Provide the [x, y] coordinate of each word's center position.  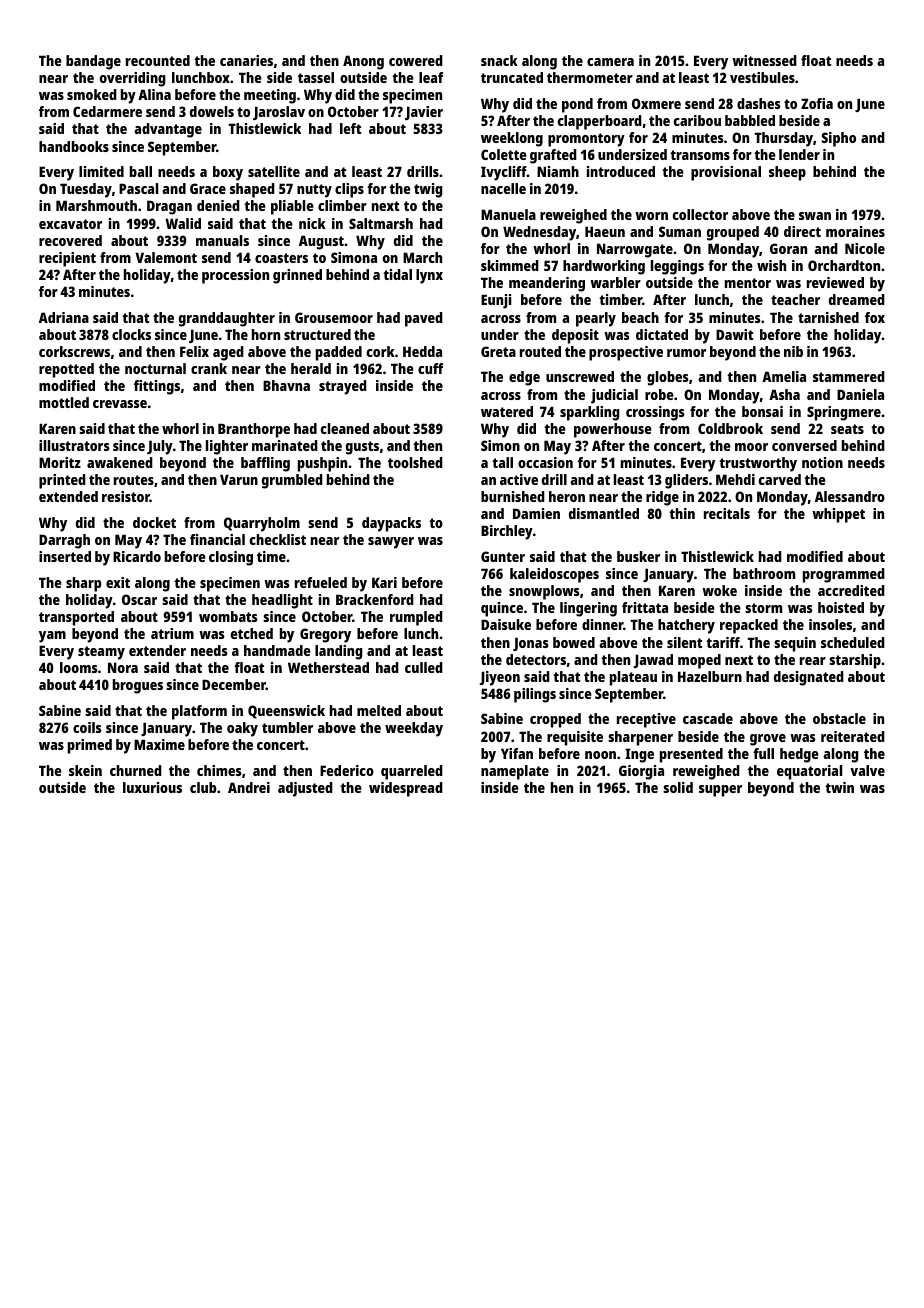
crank [209, 368]
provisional [726, 173]
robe [659, 394]
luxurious [152, 787]
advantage [168, 130]
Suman [680, 231]
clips [349, 190]
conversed [804, 445]
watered [507, 411]
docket [154, 522]
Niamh [558, 171]
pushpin [322, 464]
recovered [70, 240]
